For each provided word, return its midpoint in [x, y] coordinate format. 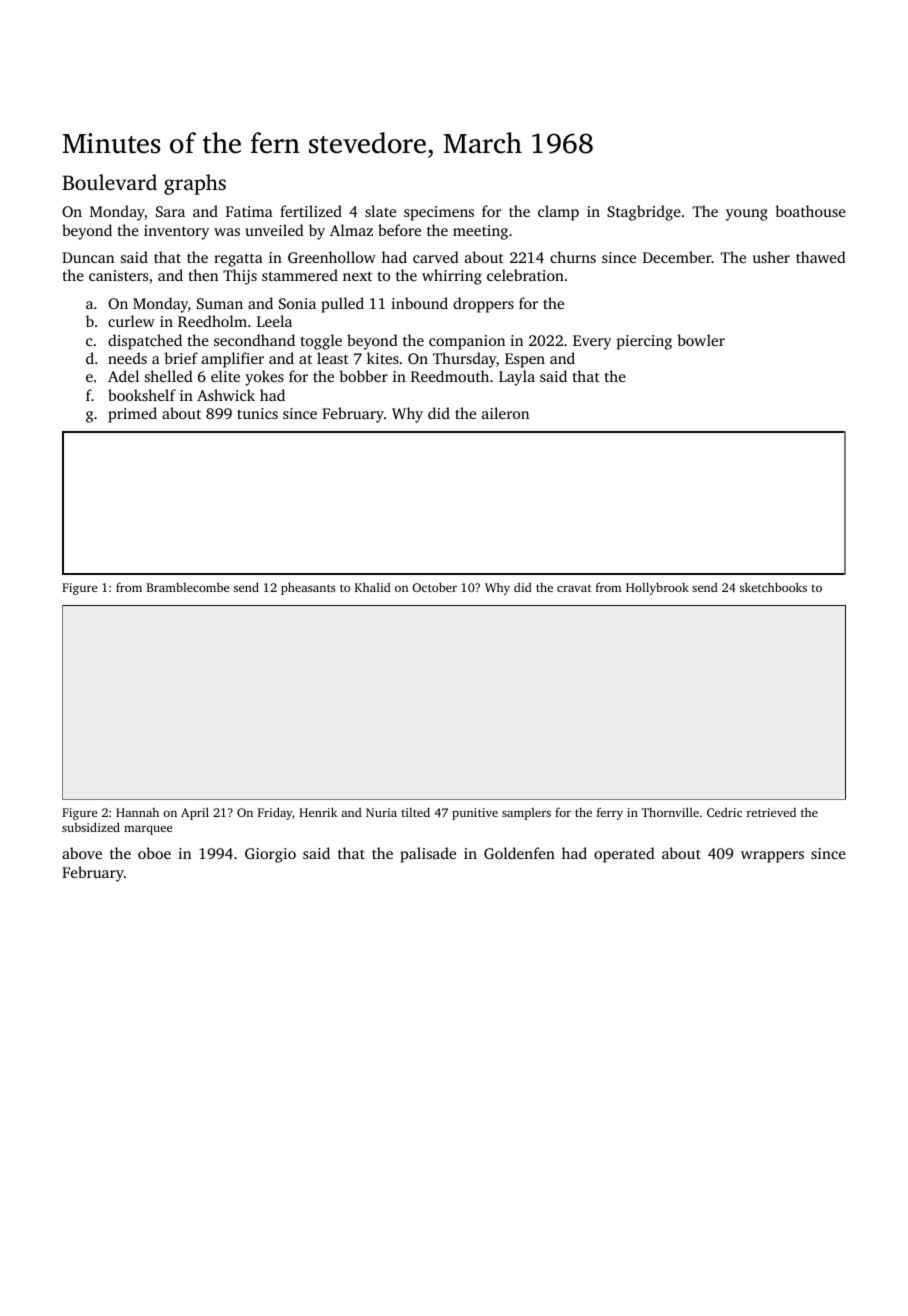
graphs [195, 184]
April [195, 813]
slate [380, 211]
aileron [505, 413]
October [435, 587]
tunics [257, 413]
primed [132, 415]
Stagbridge [644, 213]
